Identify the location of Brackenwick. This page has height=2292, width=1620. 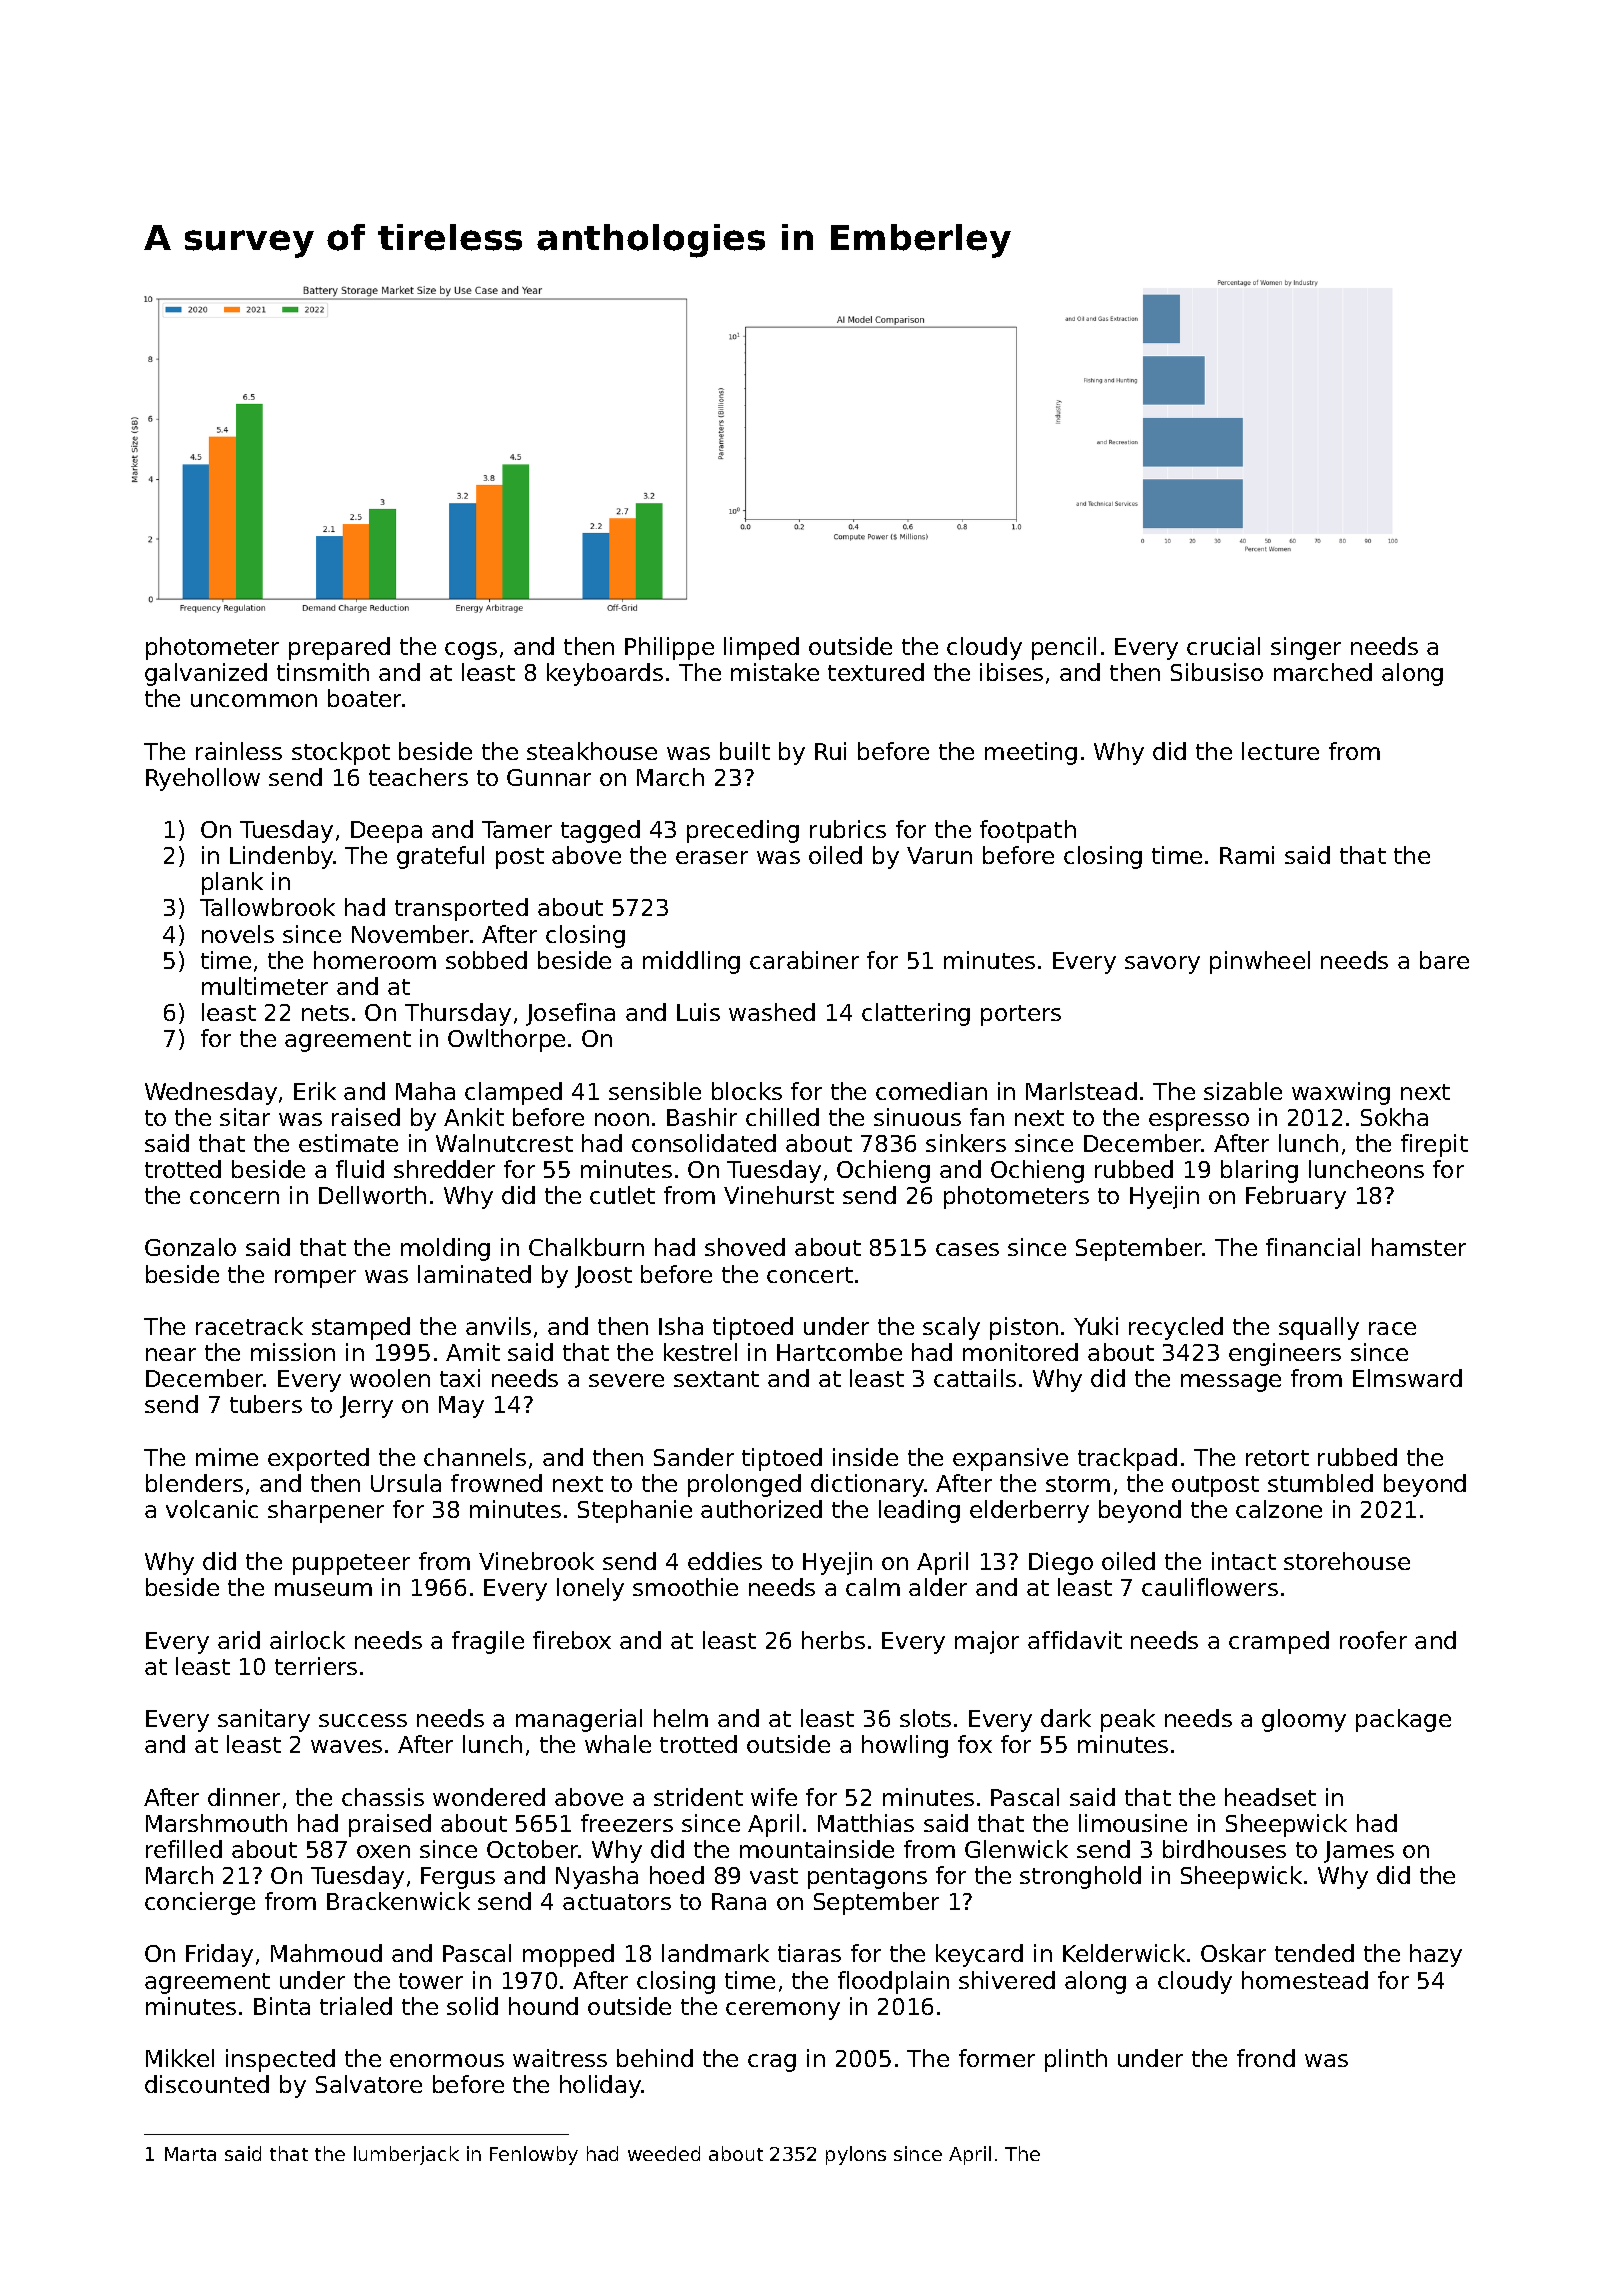
(398, 1901).
